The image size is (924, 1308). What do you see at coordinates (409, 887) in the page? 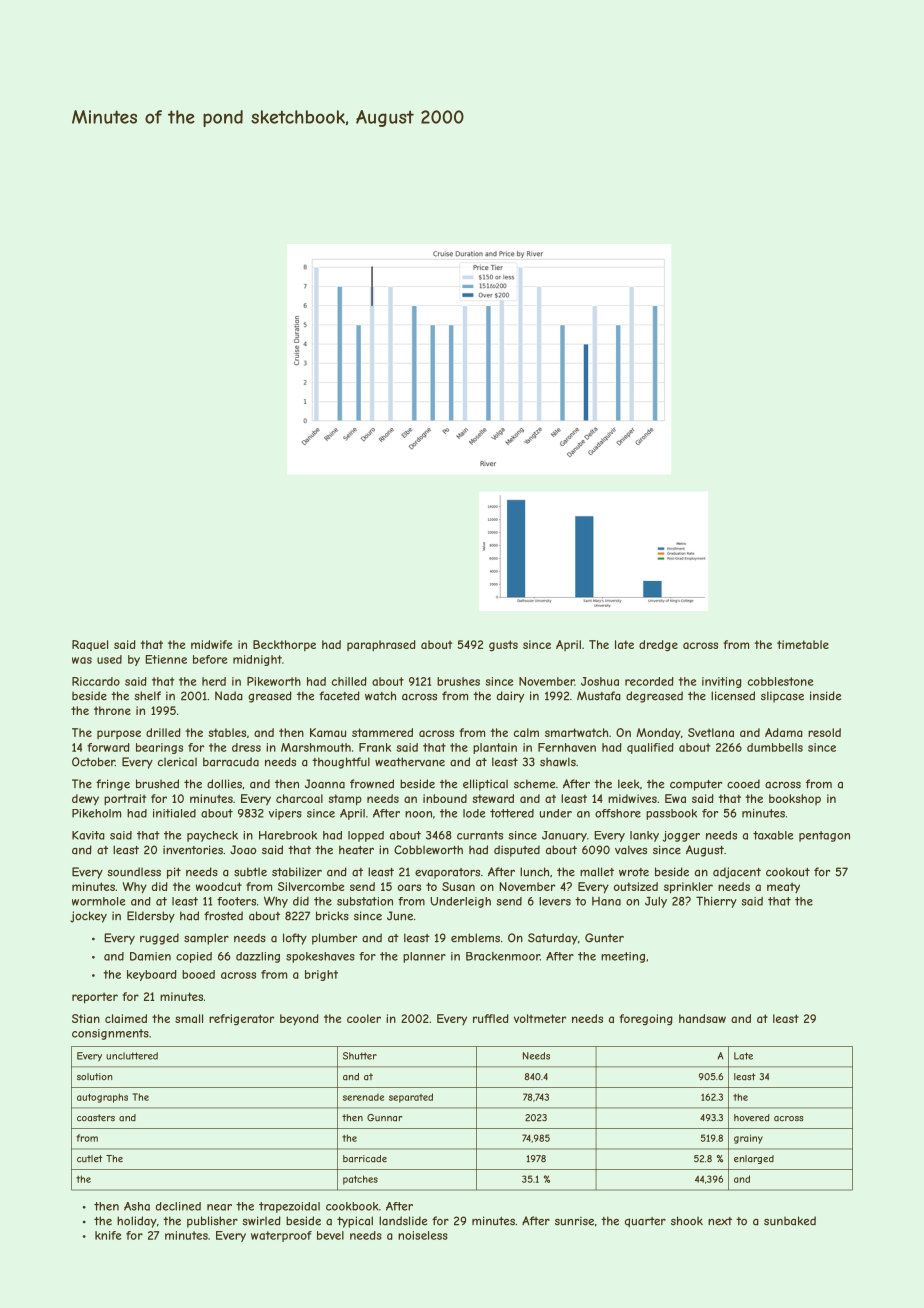
I see `oars` at bounding box center [409, 887].
